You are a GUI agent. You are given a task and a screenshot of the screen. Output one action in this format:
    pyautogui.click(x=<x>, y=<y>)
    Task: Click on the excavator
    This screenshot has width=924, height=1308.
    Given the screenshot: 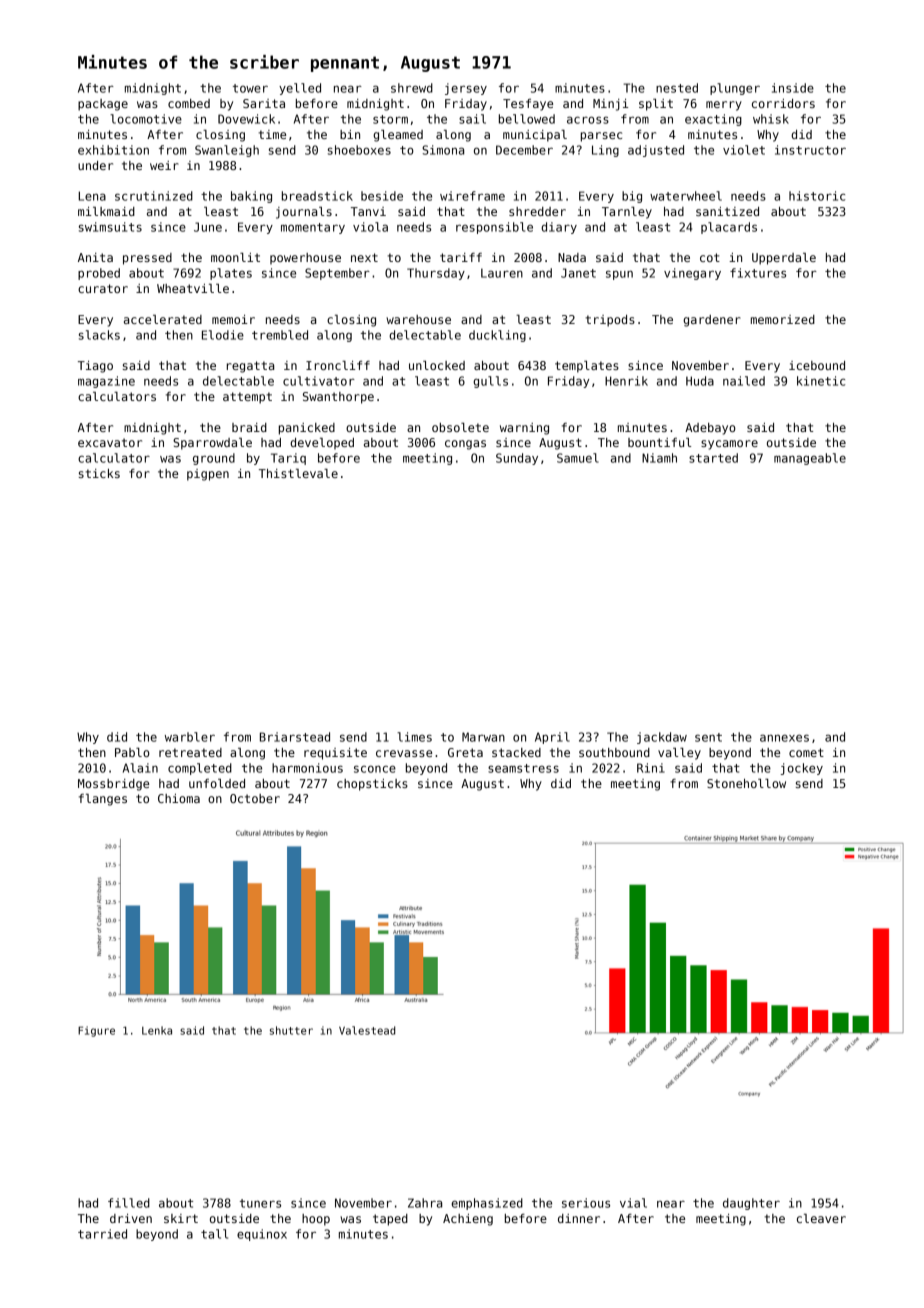 What is the action you would take?
    pyautogui.click(x=110, y=442)
